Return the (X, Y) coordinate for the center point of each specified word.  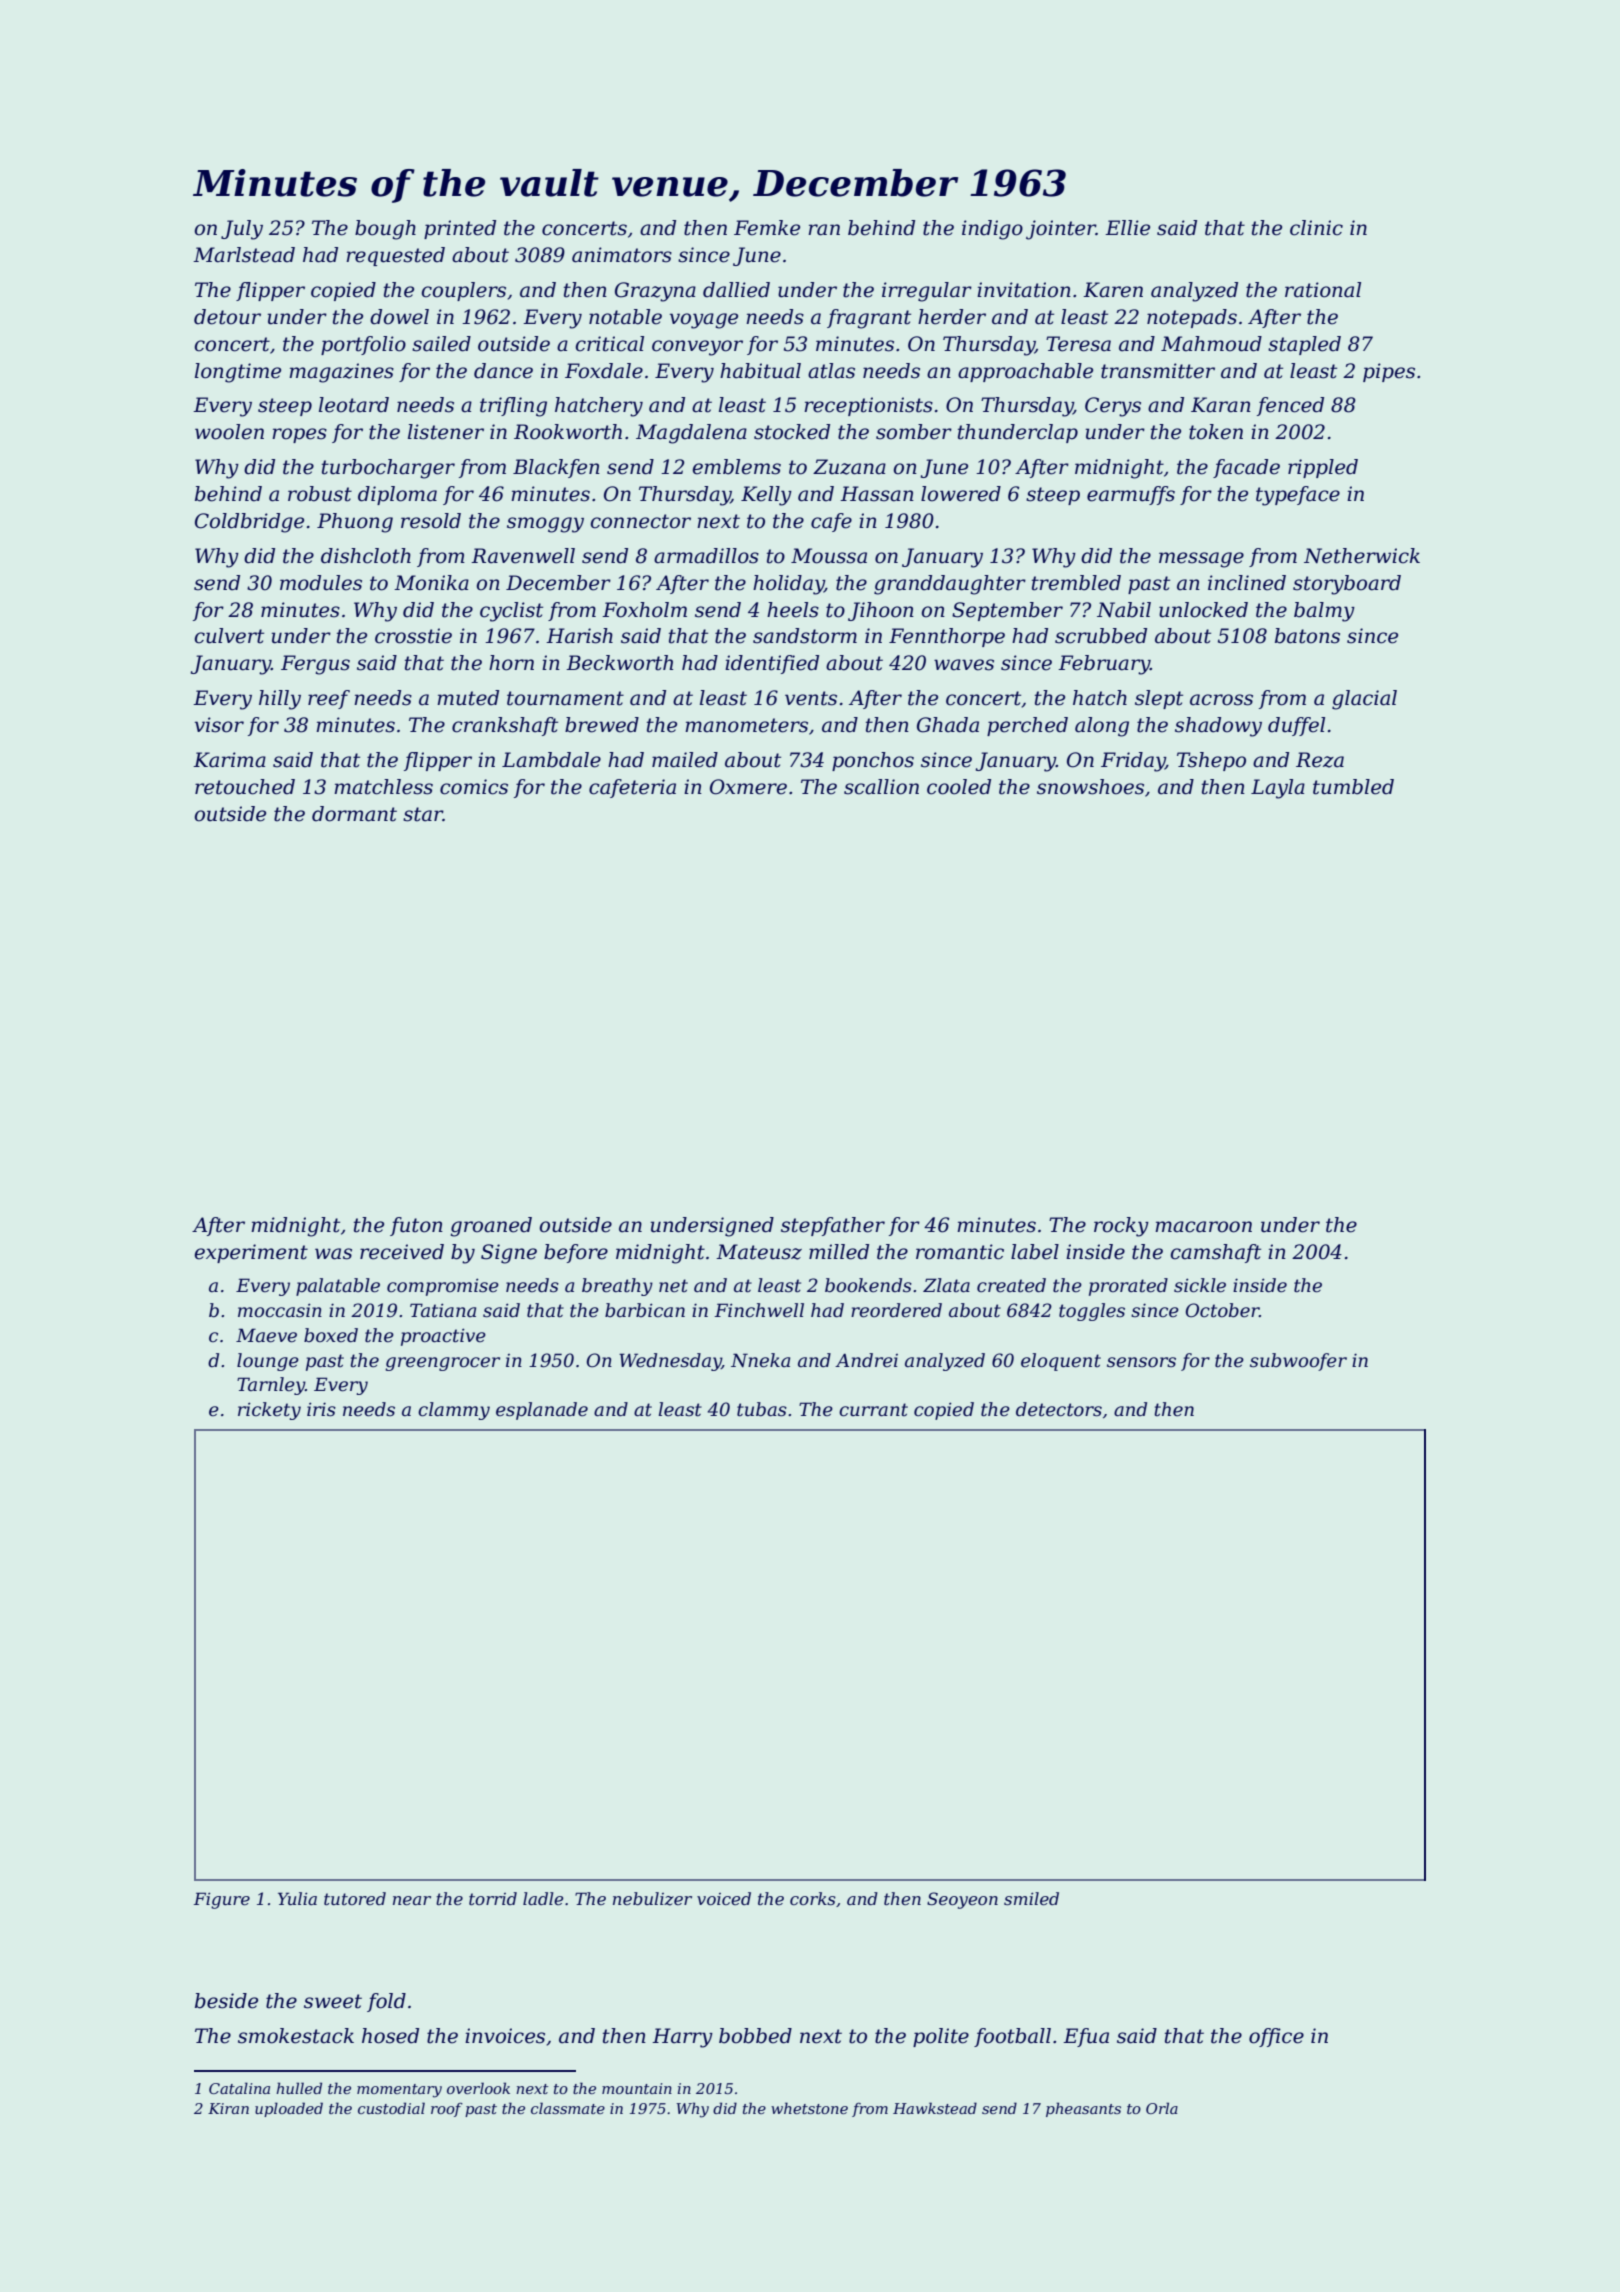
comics (474, 787)
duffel (1296, 726)
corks (813, 1898)
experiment (251, 1253)
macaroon (1203, 1227)
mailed (685, 760)
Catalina (239, 2088)
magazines (341, 373)
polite (941, 2037)
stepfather (833, 1226)
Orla (1162, 2108)
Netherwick (1362, 556)
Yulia (297, 1898)
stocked (792, 432)
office (1276, 2037)
